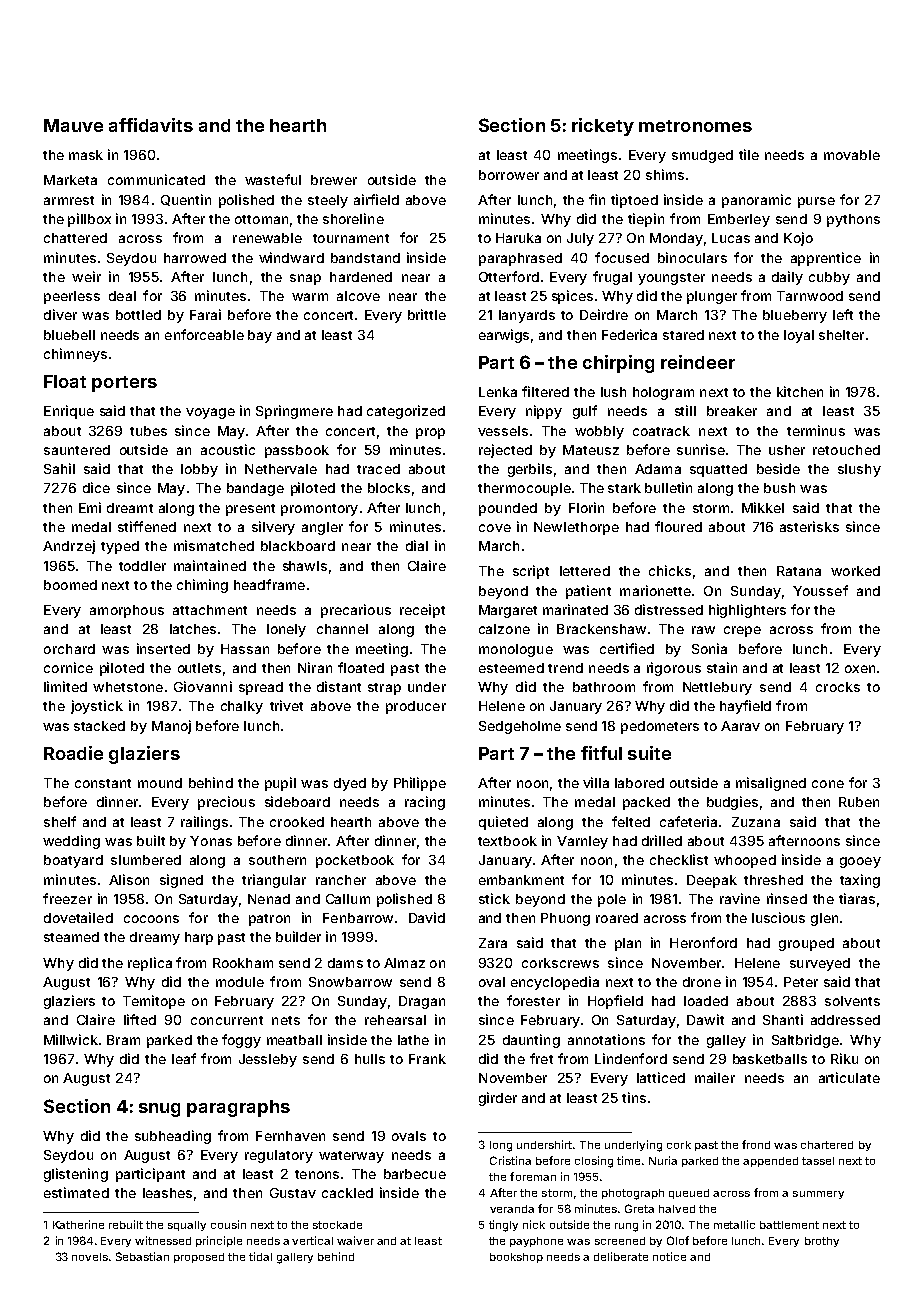 This screenshot has width=924, height=1308. I want to click on tile, so click(749, 154).
